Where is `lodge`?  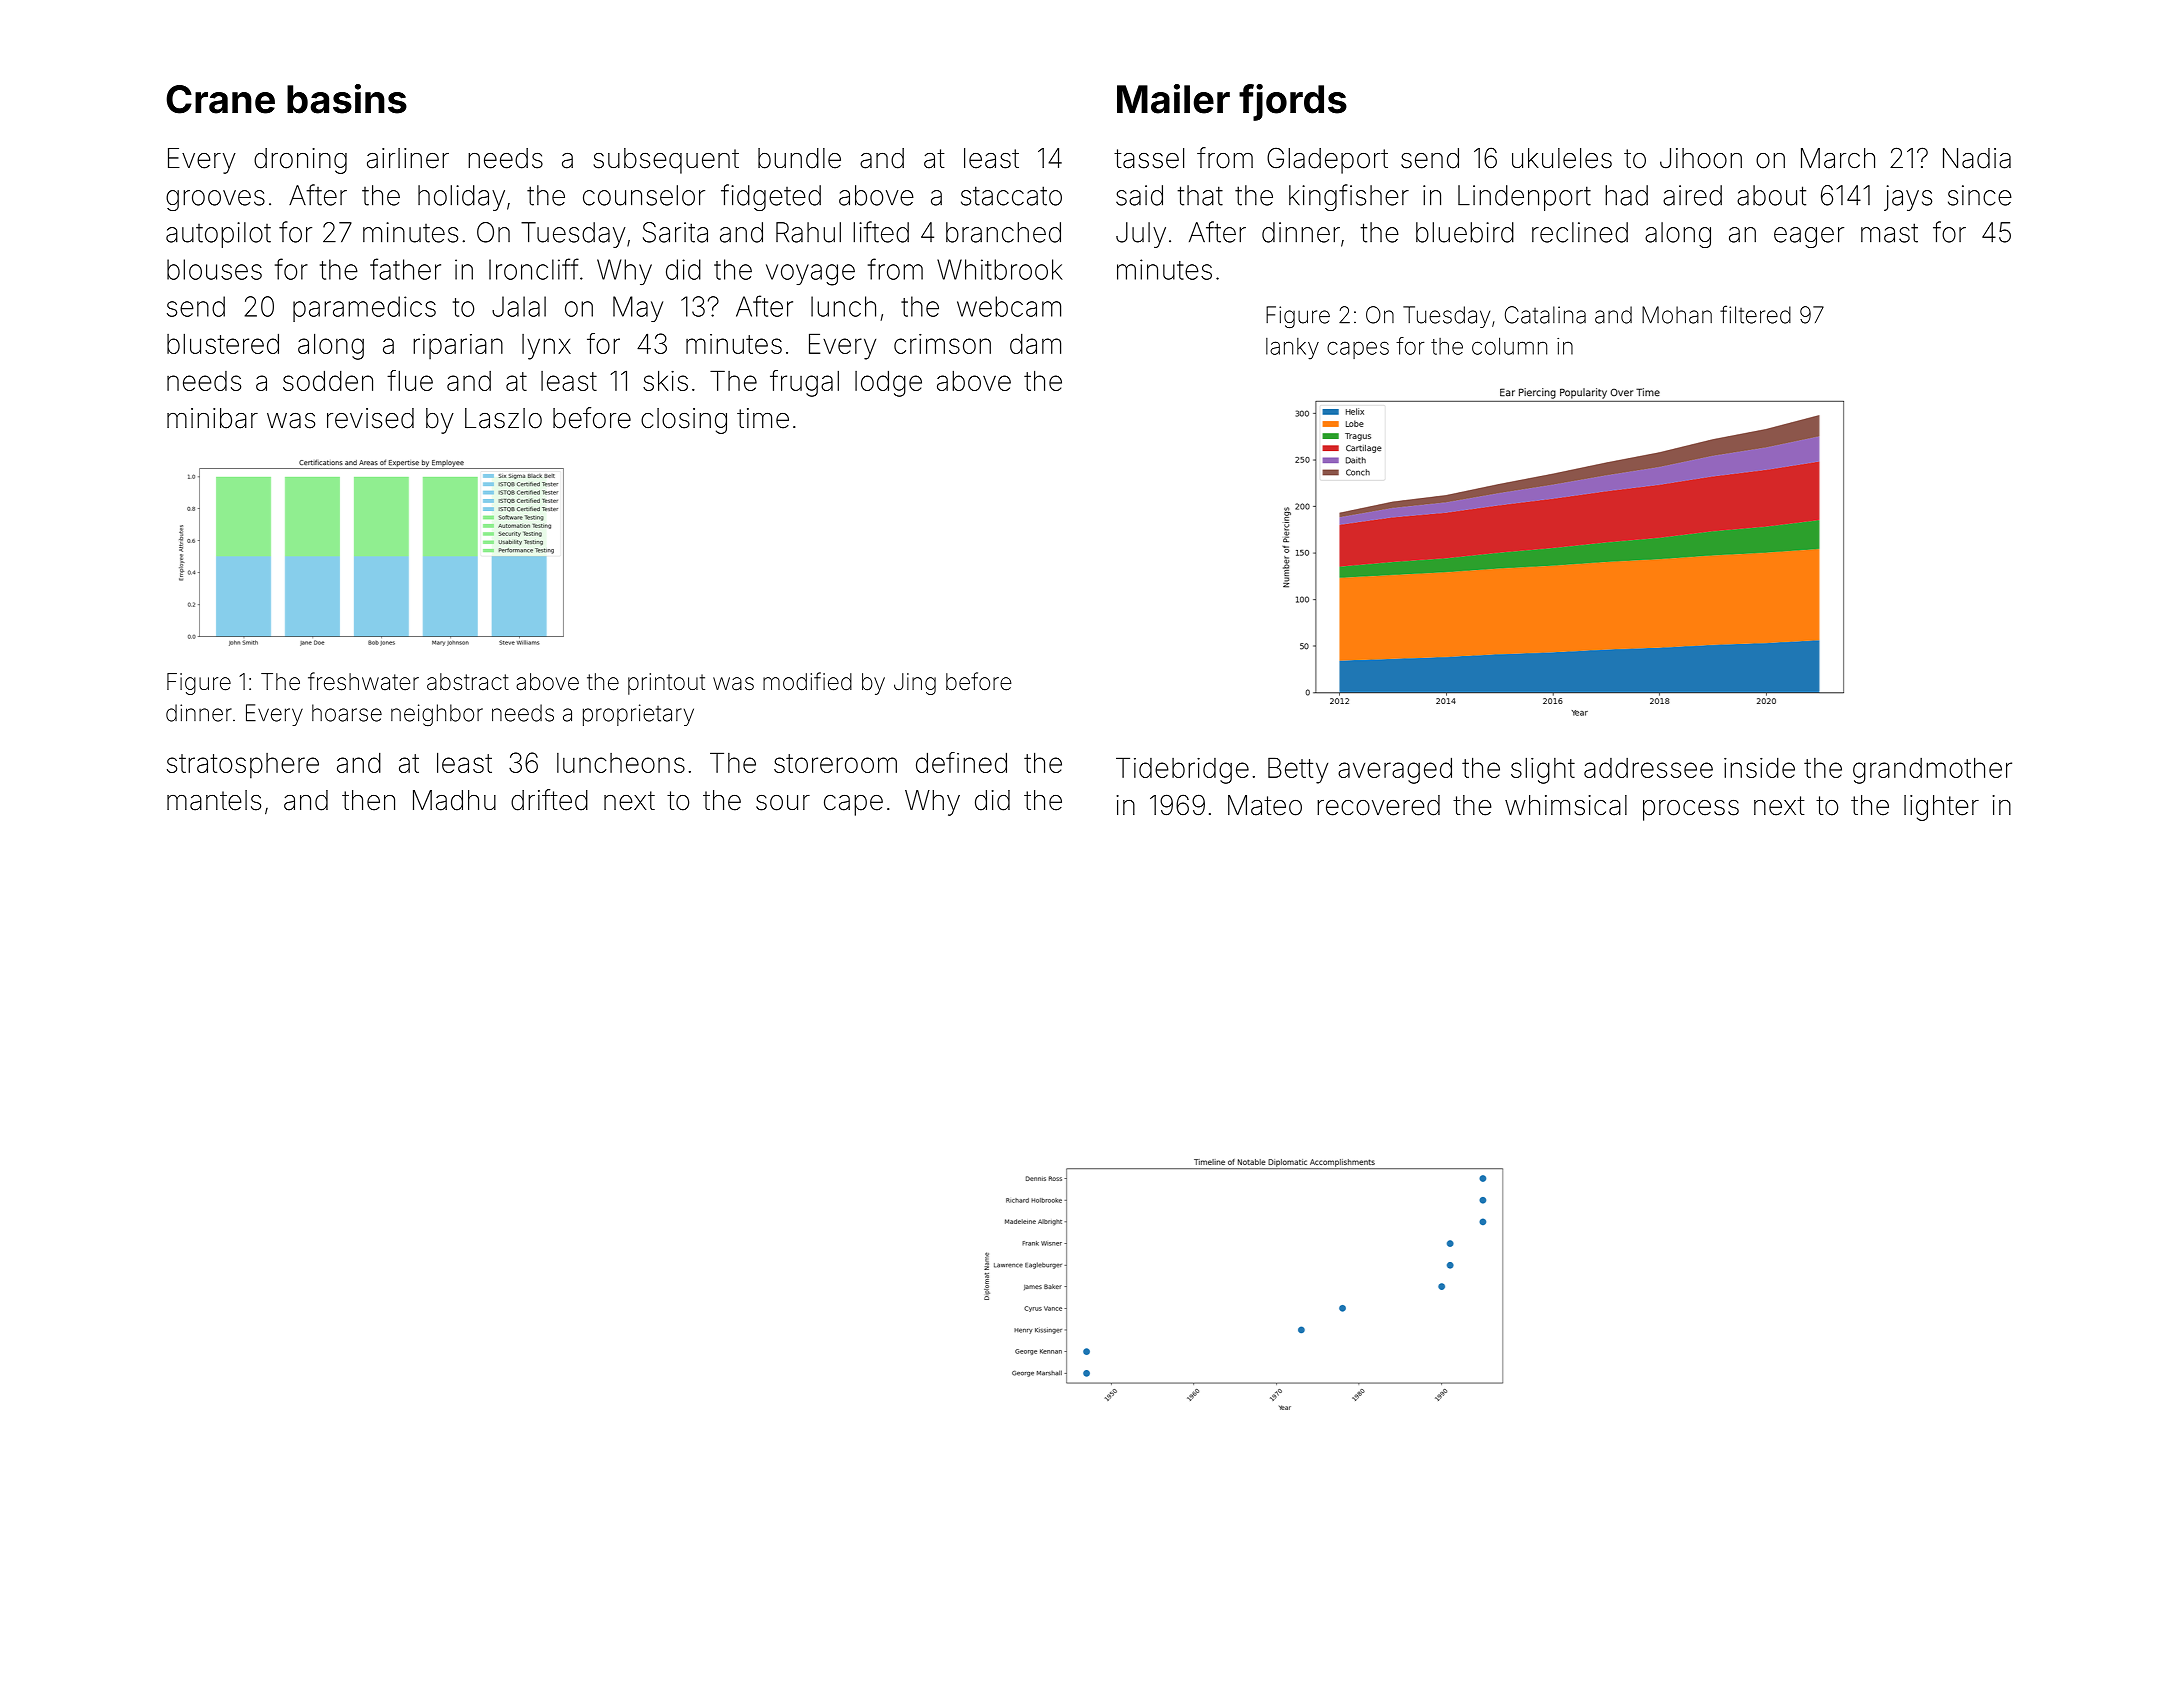 lodge is located at coordinates (888, 383).
